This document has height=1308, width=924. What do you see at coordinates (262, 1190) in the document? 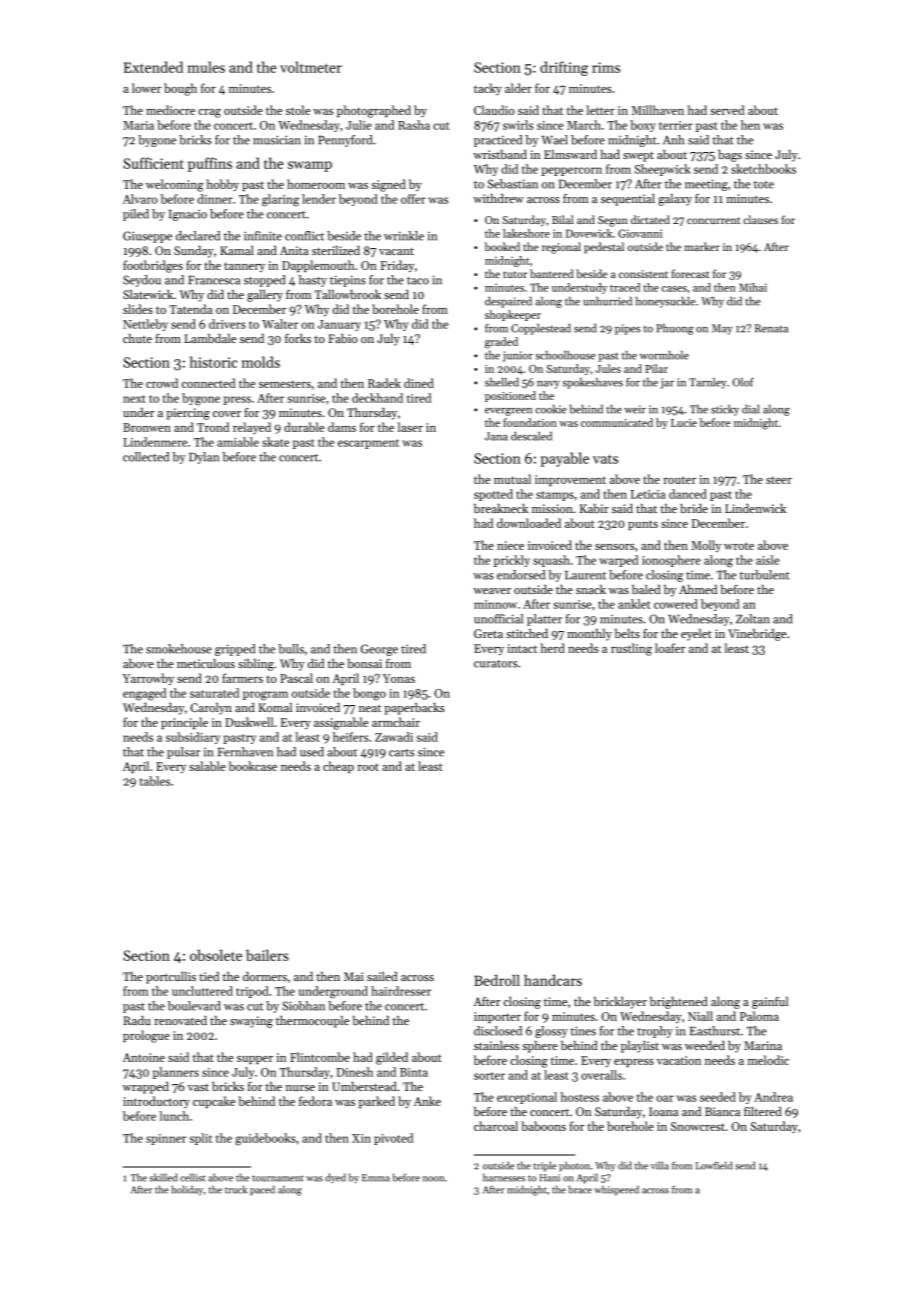
I see `paced` at bounding box center [262, 1190].
